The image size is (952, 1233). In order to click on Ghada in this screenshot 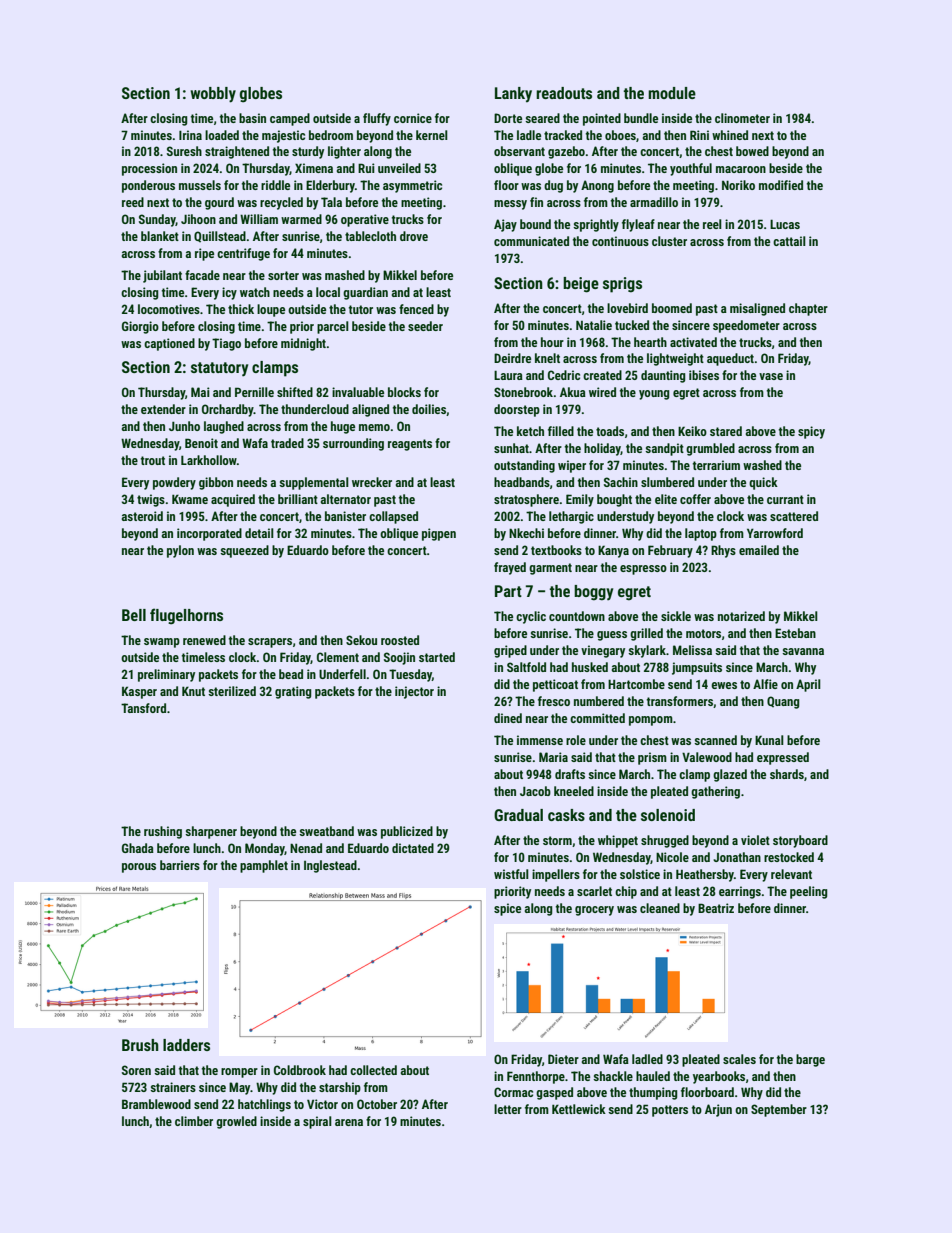, I will do `click(138, 848)`.
